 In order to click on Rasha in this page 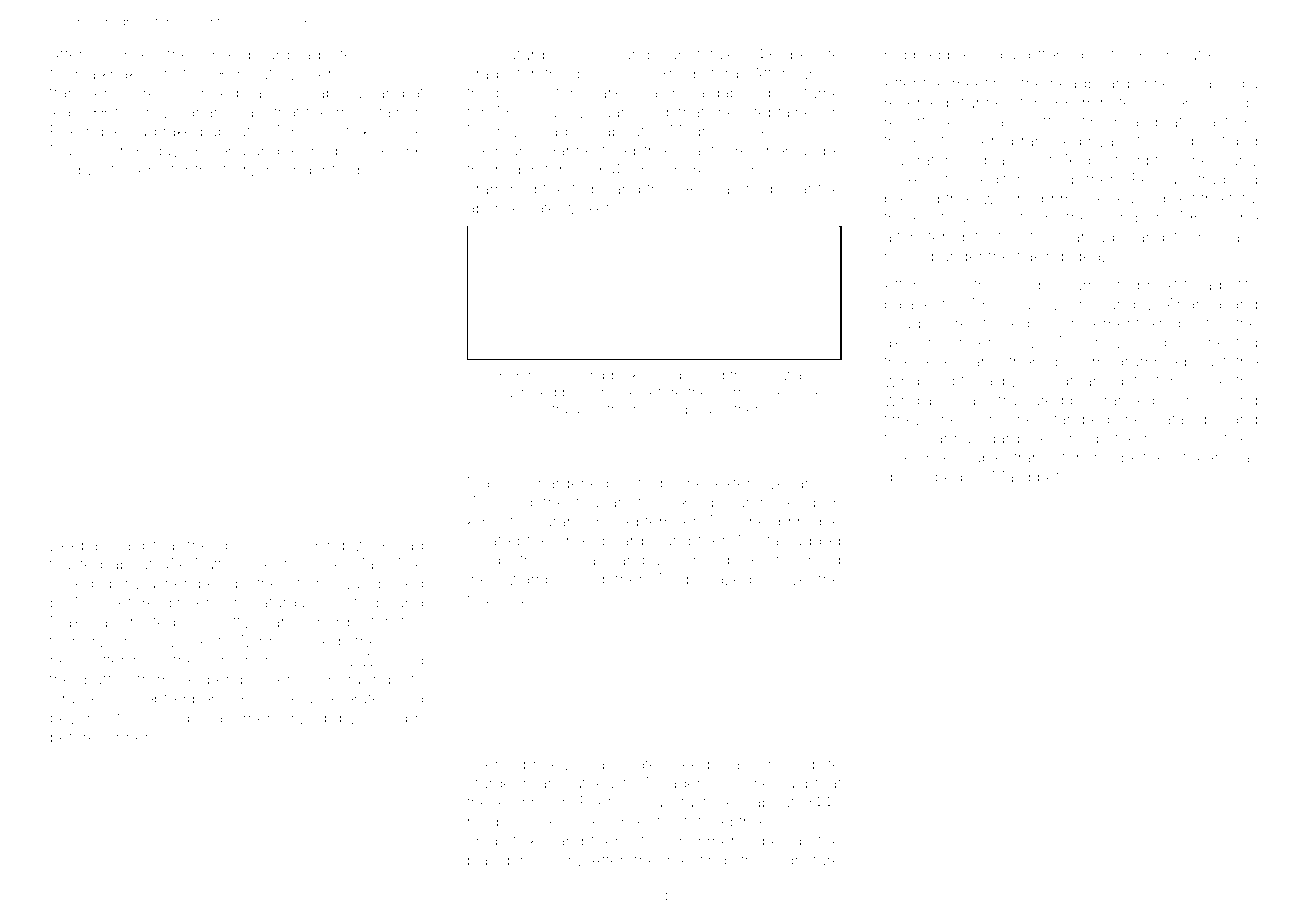, I will do `click(708, 188)`.
